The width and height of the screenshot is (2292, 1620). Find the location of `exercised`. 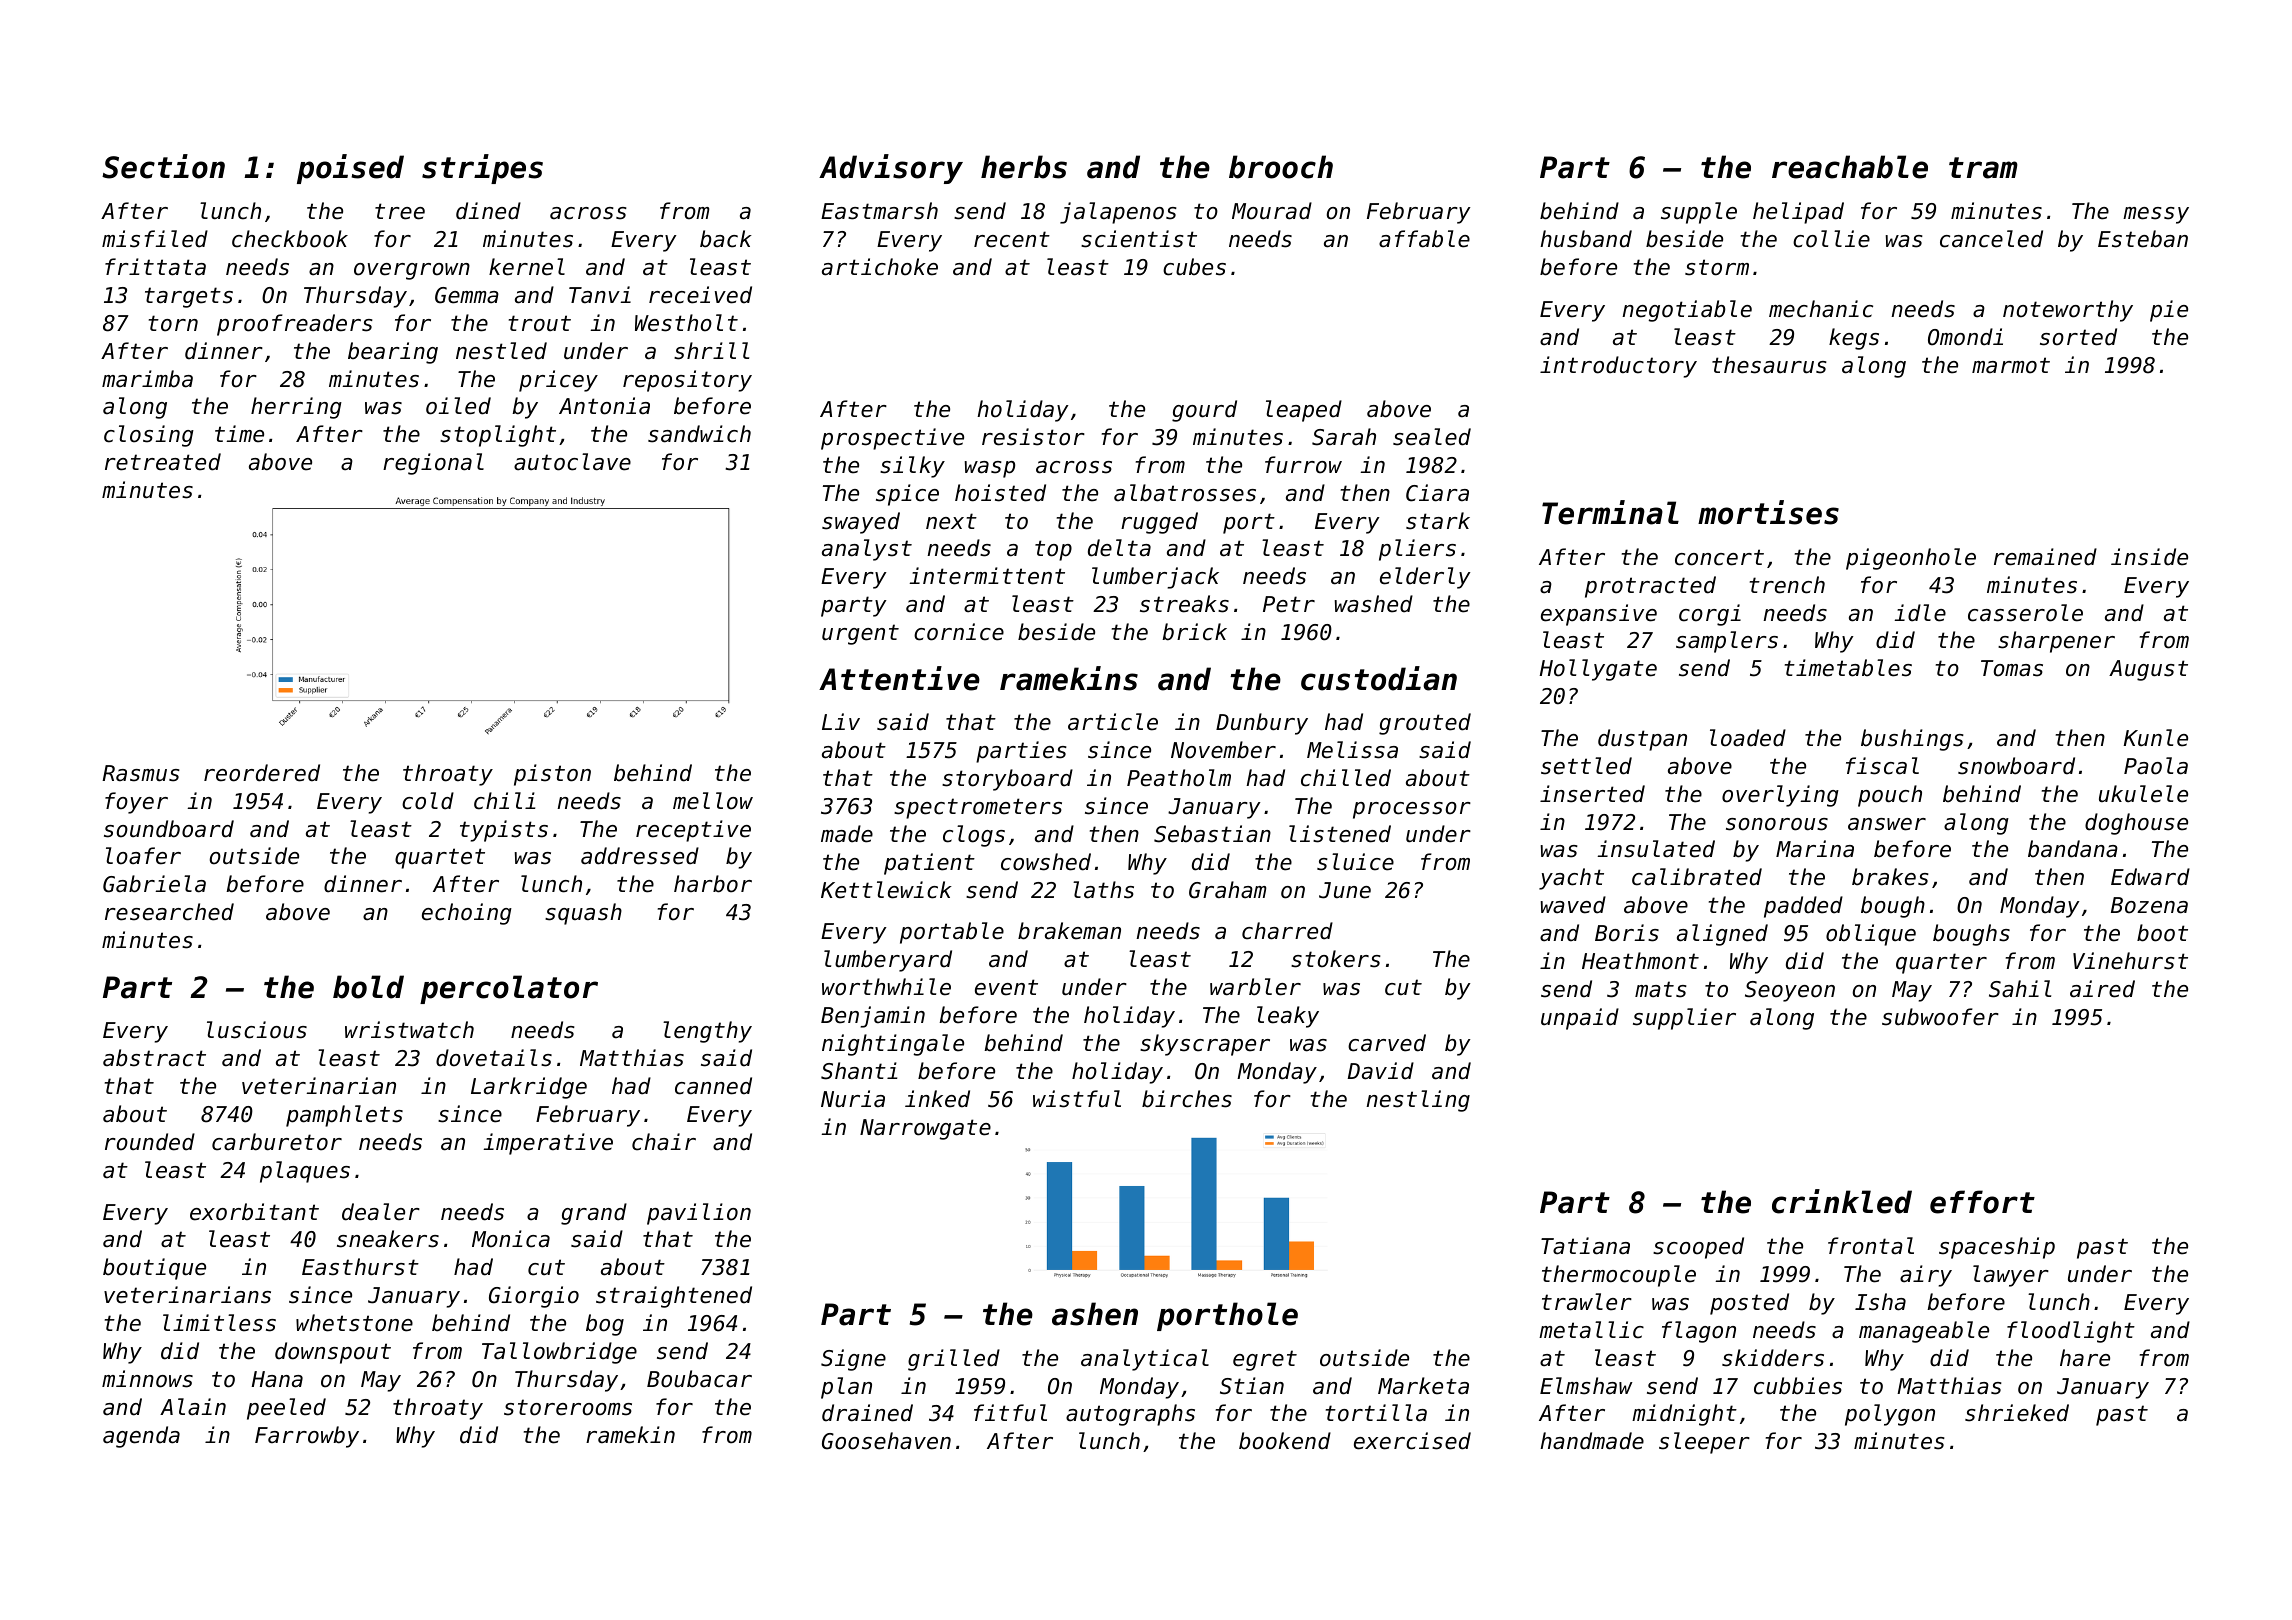

exercised is located at coordinates (1412, 1441).
